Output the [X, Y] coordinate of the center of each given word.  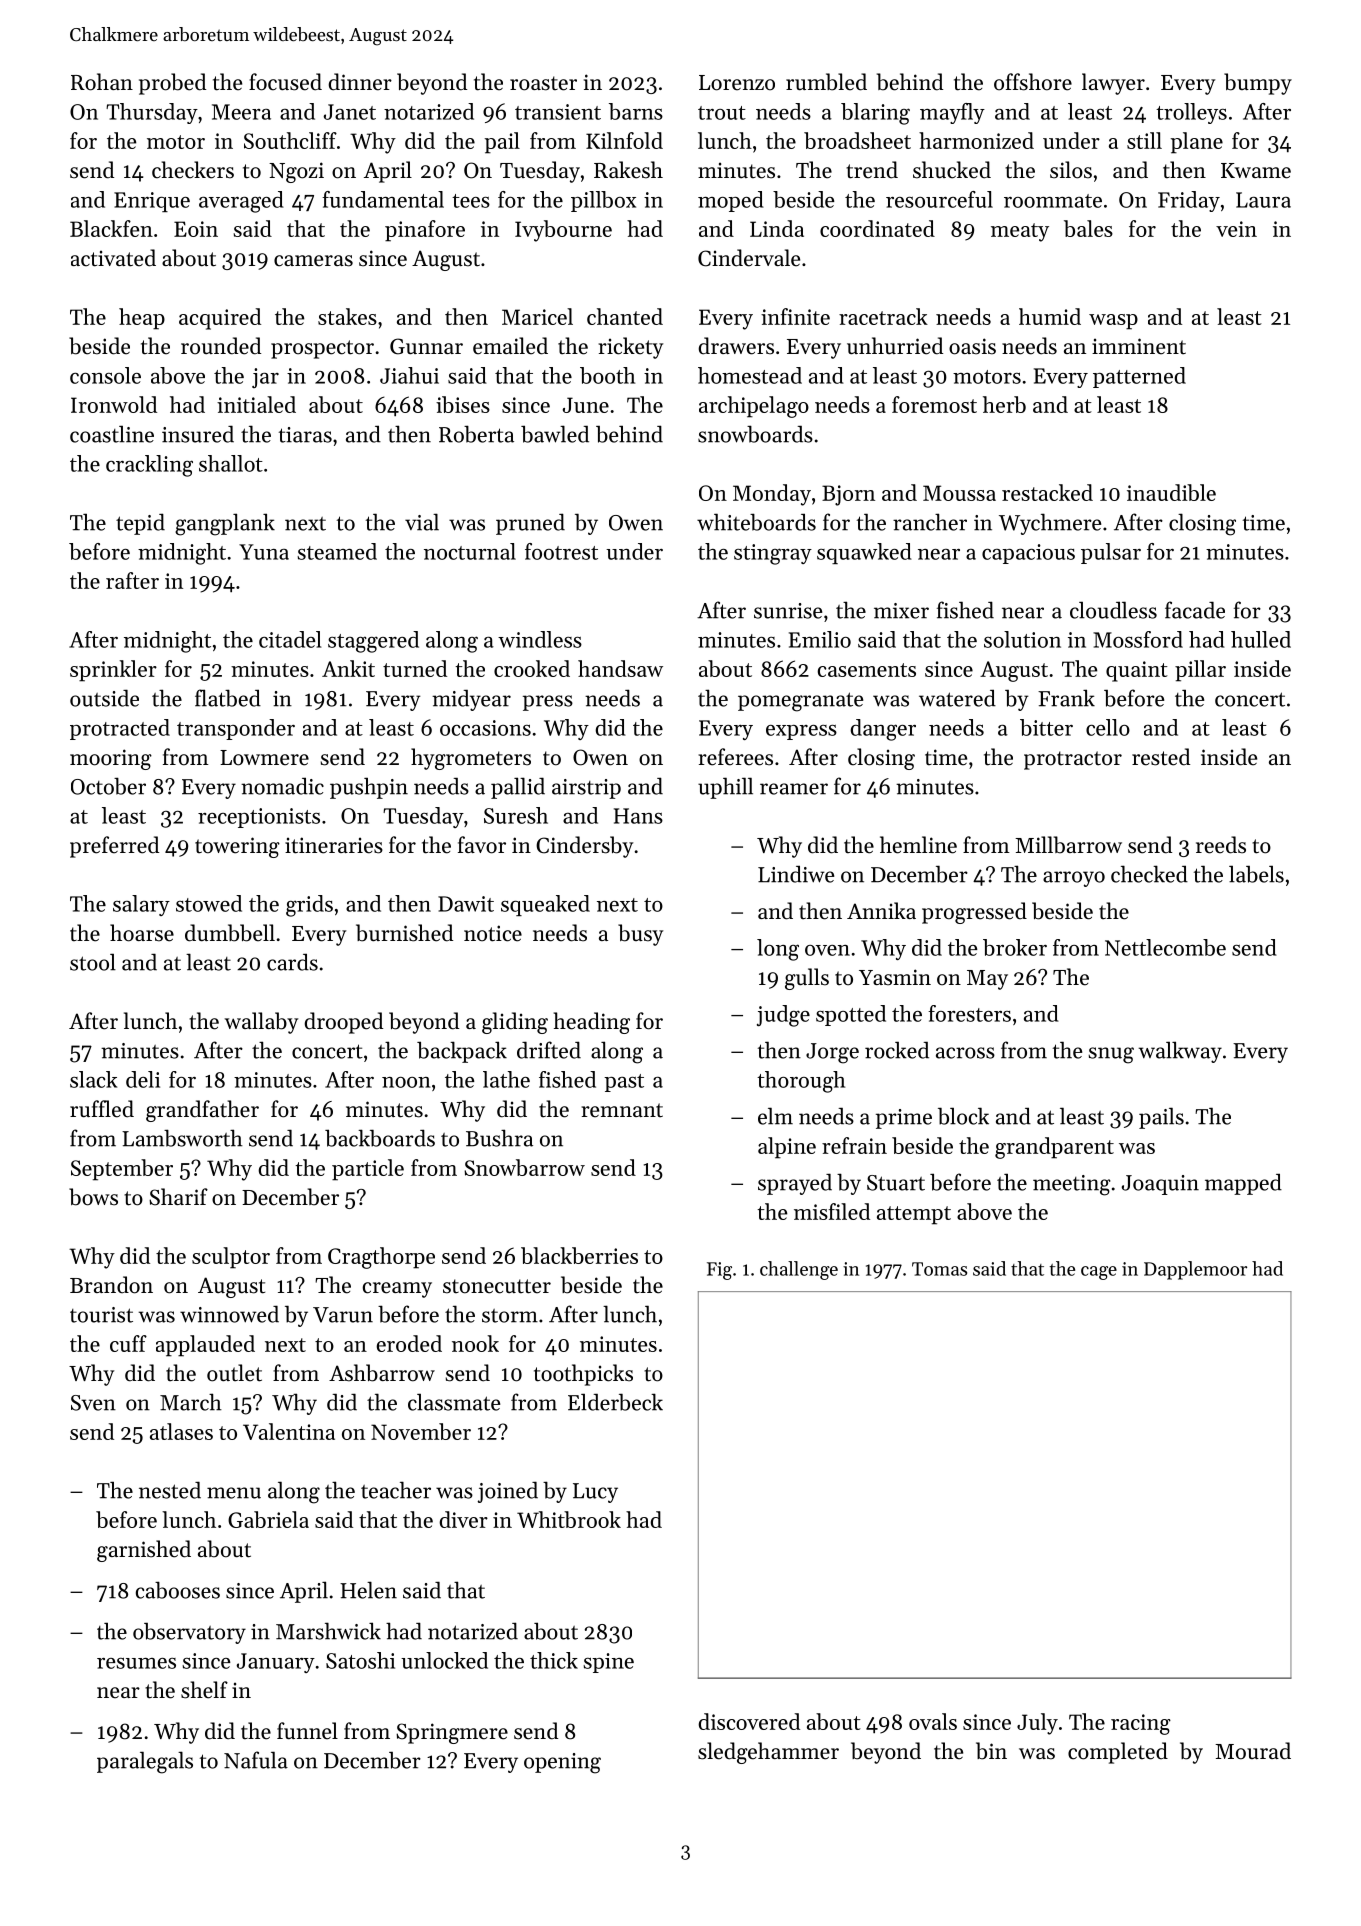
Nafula [256, 1760]
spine [608, 1663]
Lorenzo [737, 83]
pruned [530, 524]
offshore [1033, 82]
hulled [1261, 639]
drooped [343, 1023]
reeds [1221, 845]
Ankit [348, 668]
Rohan [102, 82]
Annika [881, 910]
